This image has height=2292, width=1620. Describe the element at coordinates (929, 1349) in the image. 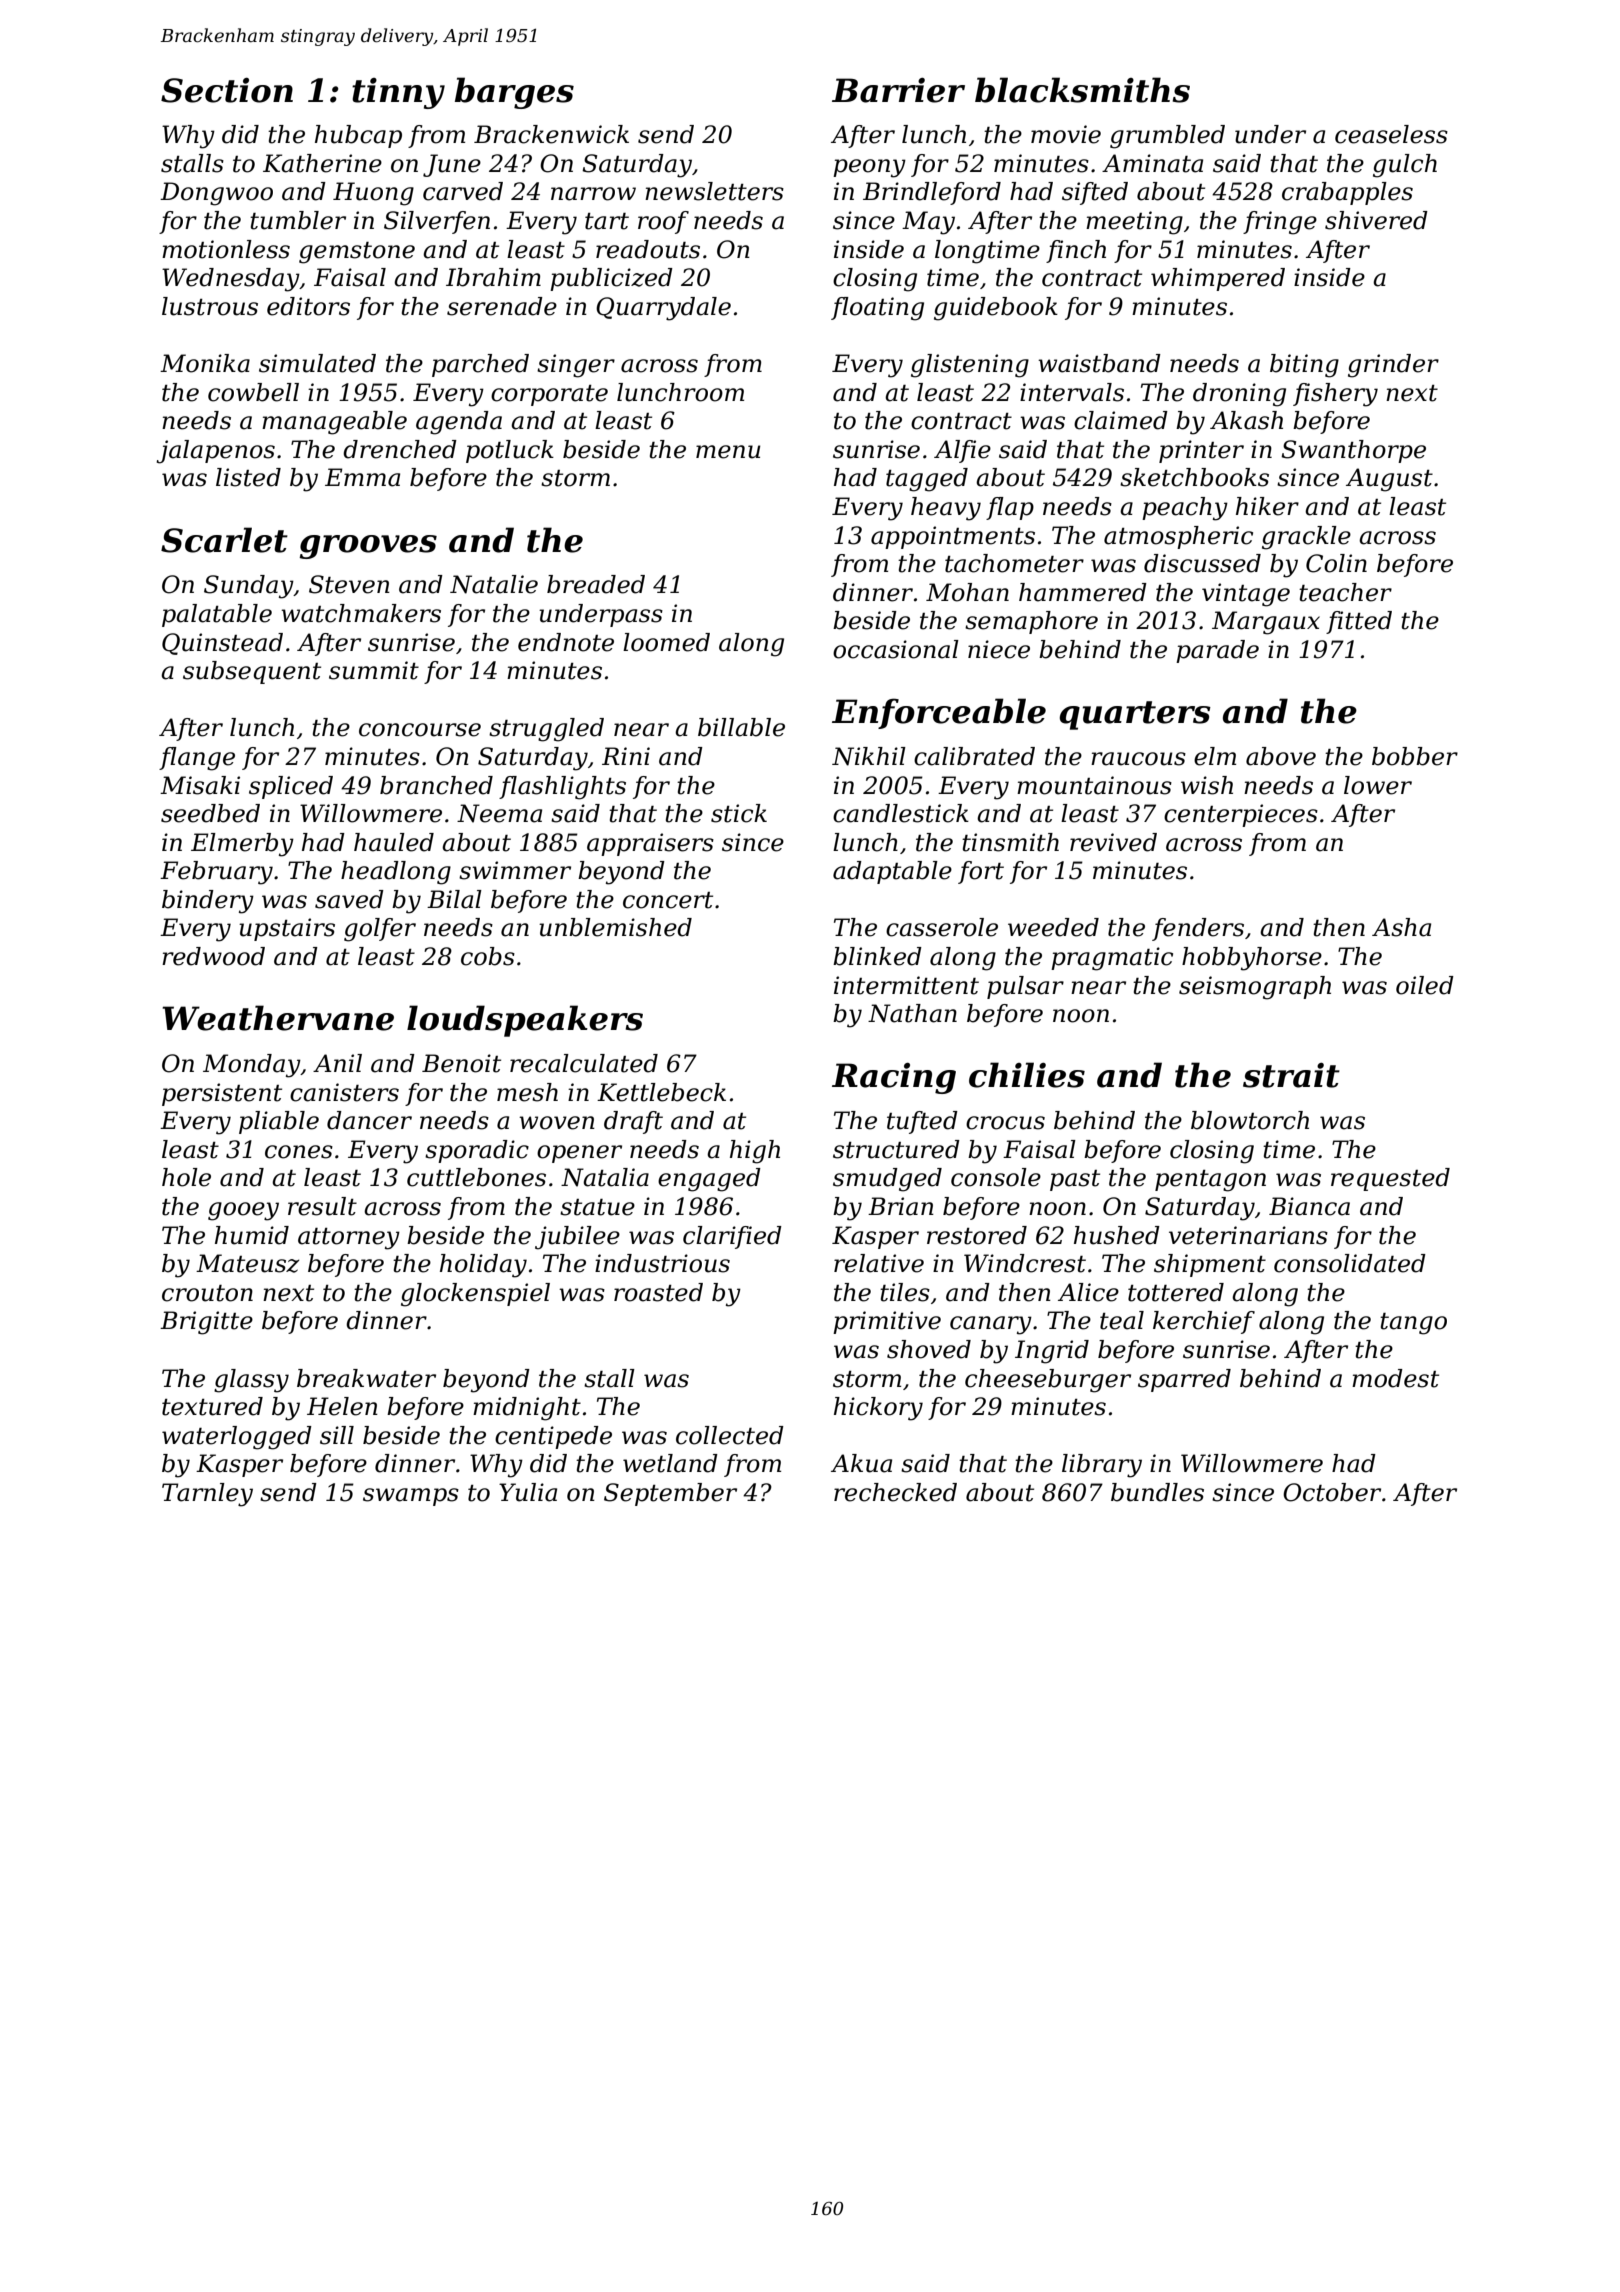

I see `shoved` at that location.
